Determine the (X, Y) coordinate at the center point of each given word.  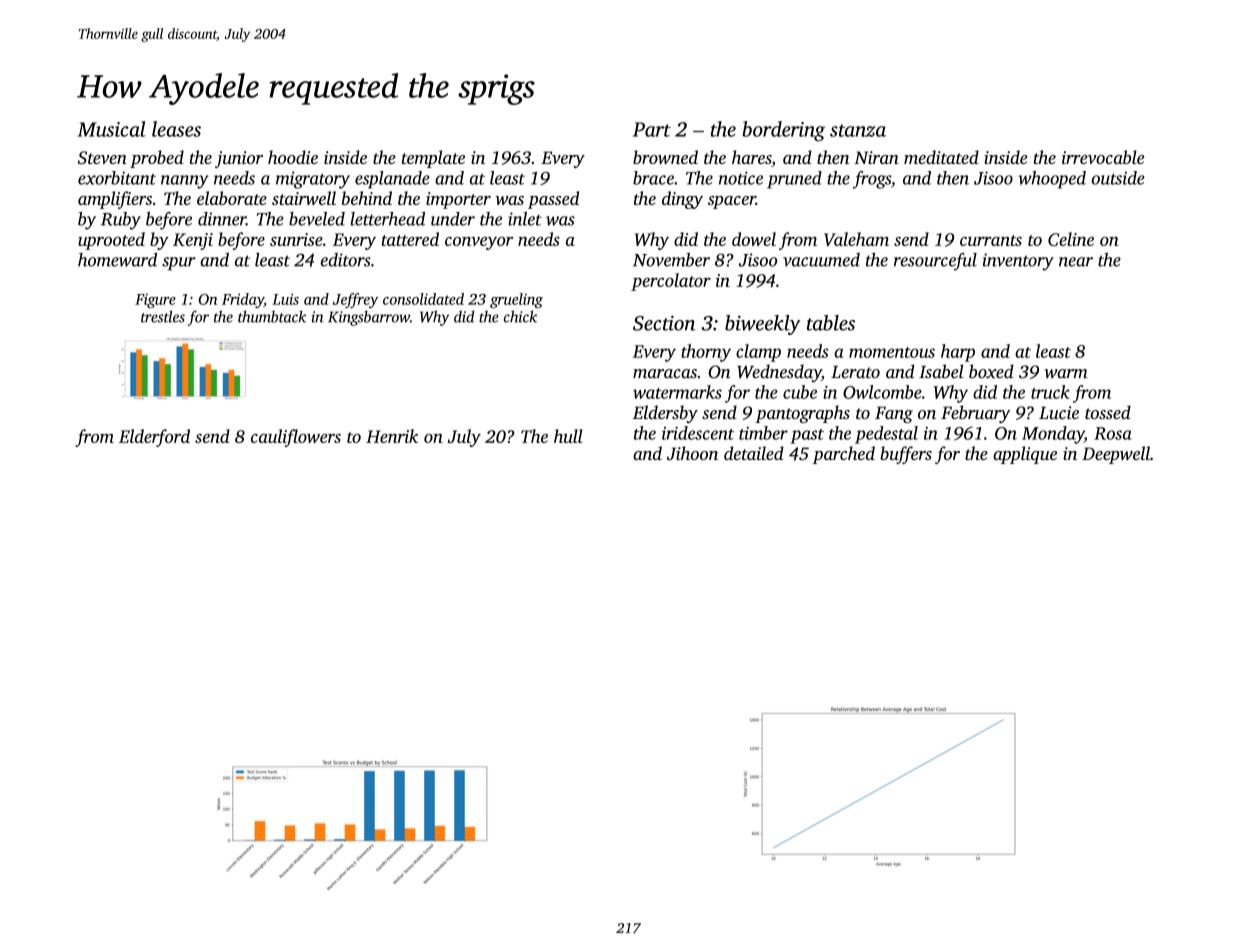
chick (520, 316)
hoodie (293, 157)
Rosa (1113, 433)
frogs (872, 180)
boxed (991, 371)
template (433, 159)
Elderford (154, 438)
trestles (163, 316)
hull (568, 436)
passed (553, 200)
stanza (858, 130)
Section (664, 323)
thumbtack (272, 316)
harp (958, 353)
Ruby (121, 221)
